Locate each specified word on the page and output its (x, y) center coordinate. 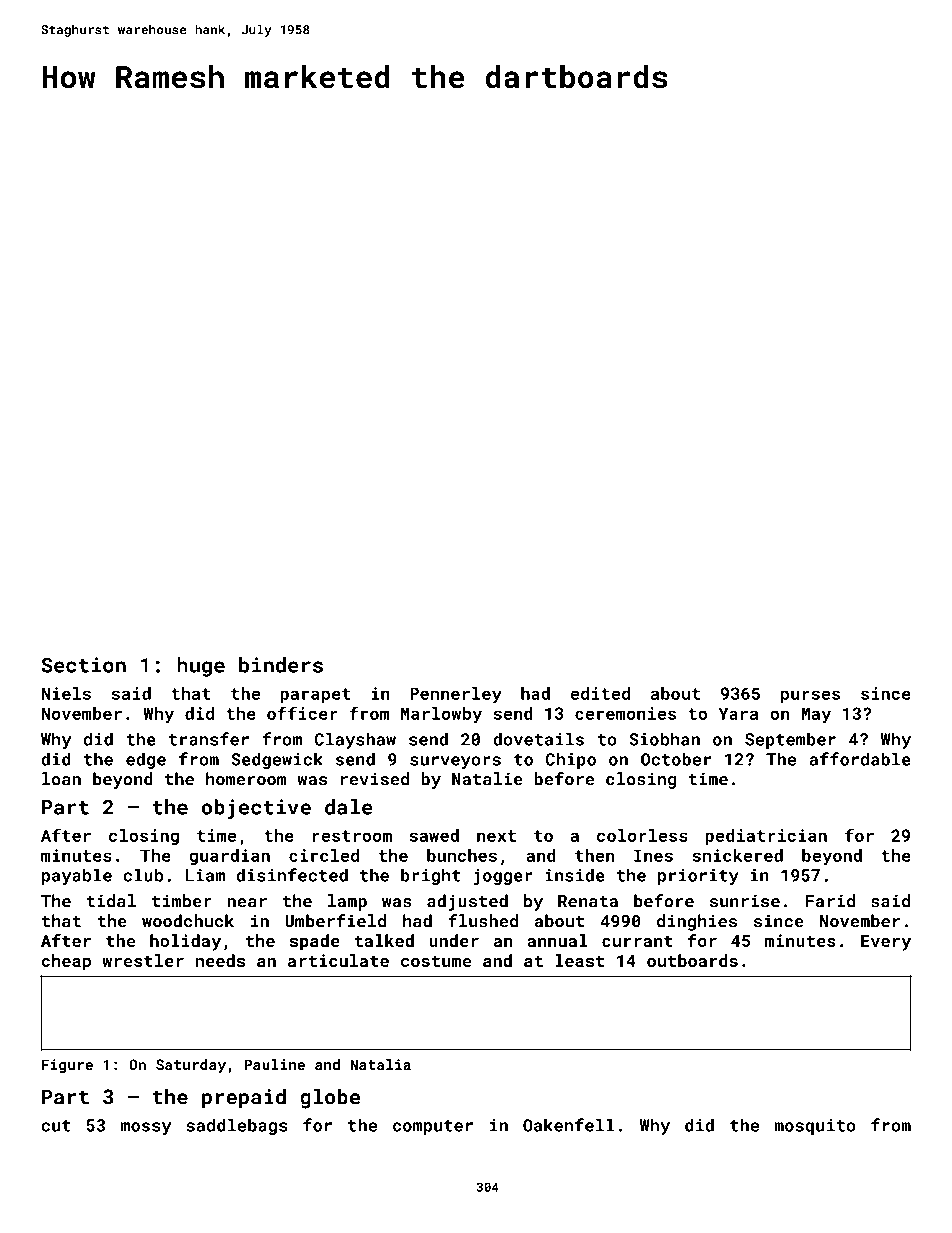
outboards (692, 960)
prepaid (244, 1099)
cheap (66, 962)
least (579, 960)
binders (281, 665)
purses (810, 696)
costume (436, 961)
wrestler (143, 960)
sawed (434, 835)
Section (83, 665)
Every (886, 943)
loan (61, 779)
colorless (642, 835)
